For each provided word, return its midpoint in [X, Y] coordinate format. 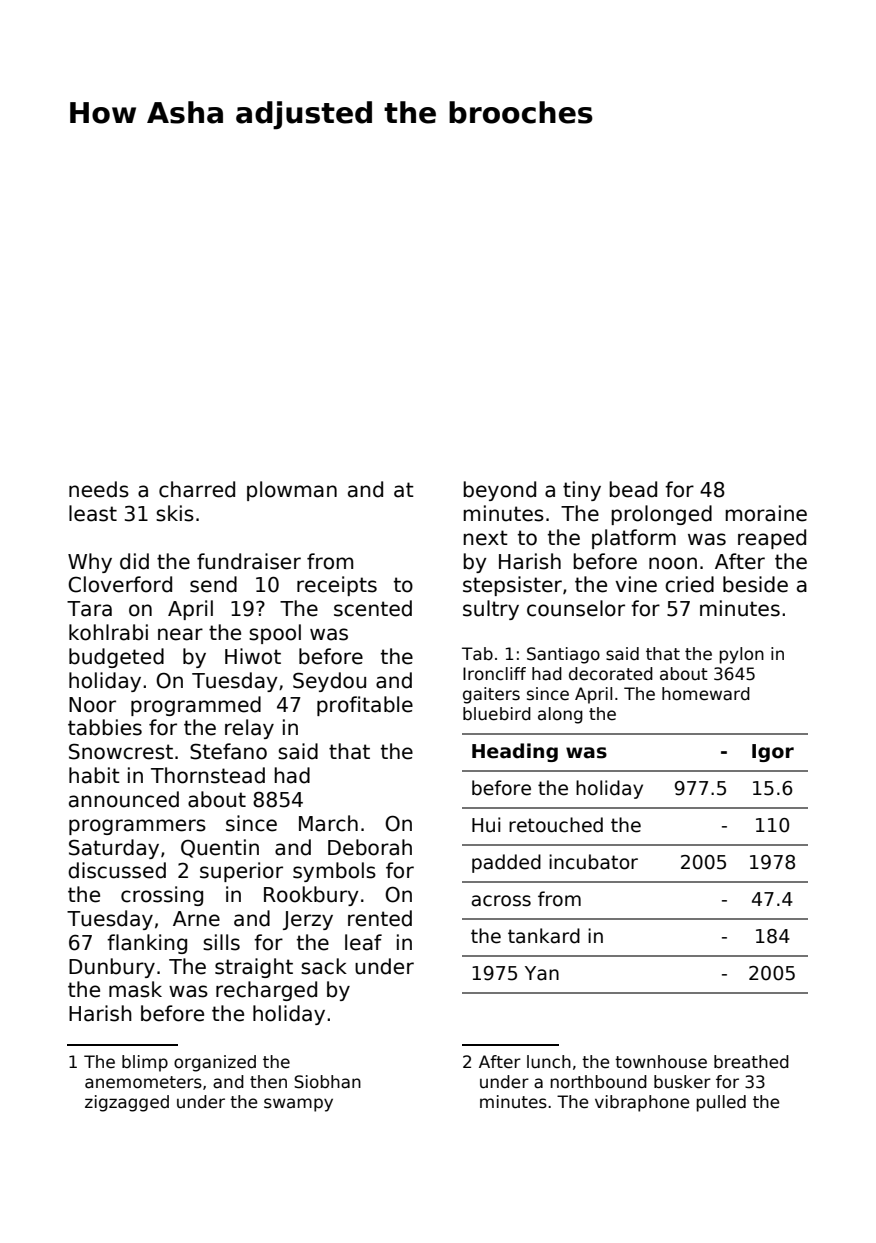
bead [633, 489]
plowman [292, 491]
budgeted [116, 658]
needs [99, 489]
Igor [773, 753]
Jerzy [308, 920]
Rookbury [311, 896]
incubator [593, 862]
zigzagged [127, 1103]
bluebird [497, 714]
